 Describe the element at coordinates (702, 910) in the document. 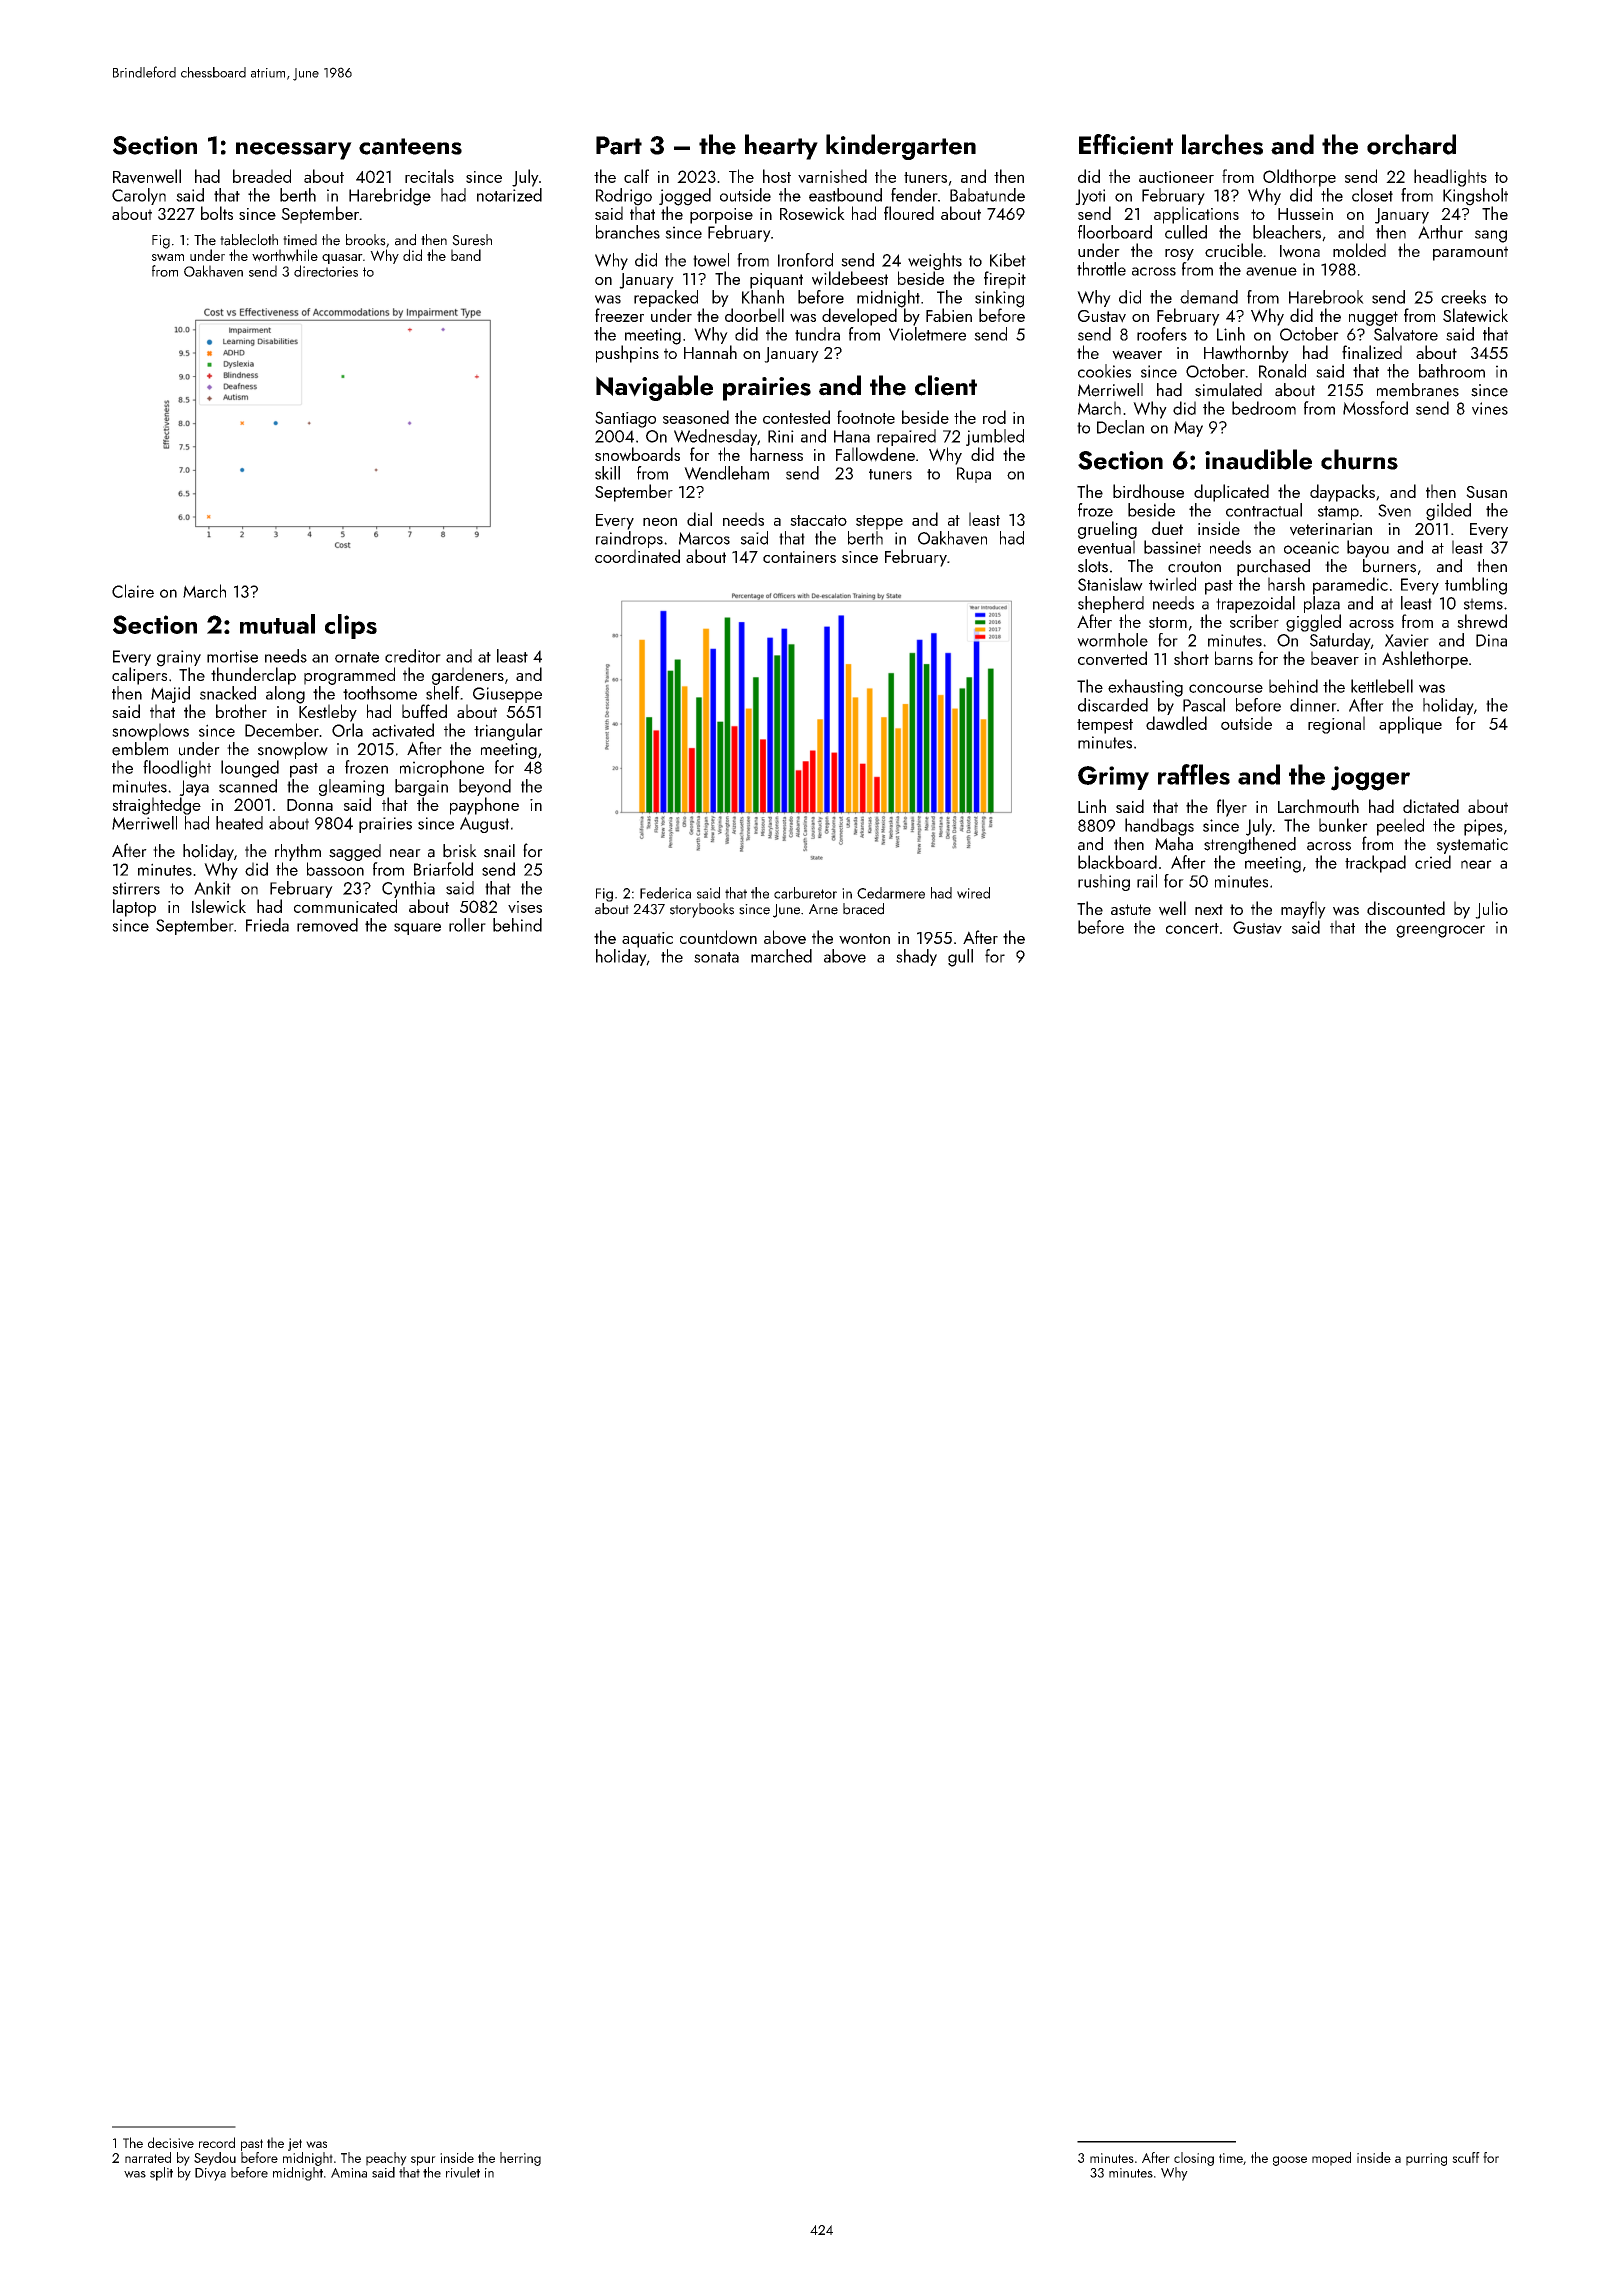

I see `storybooks` at that location.
